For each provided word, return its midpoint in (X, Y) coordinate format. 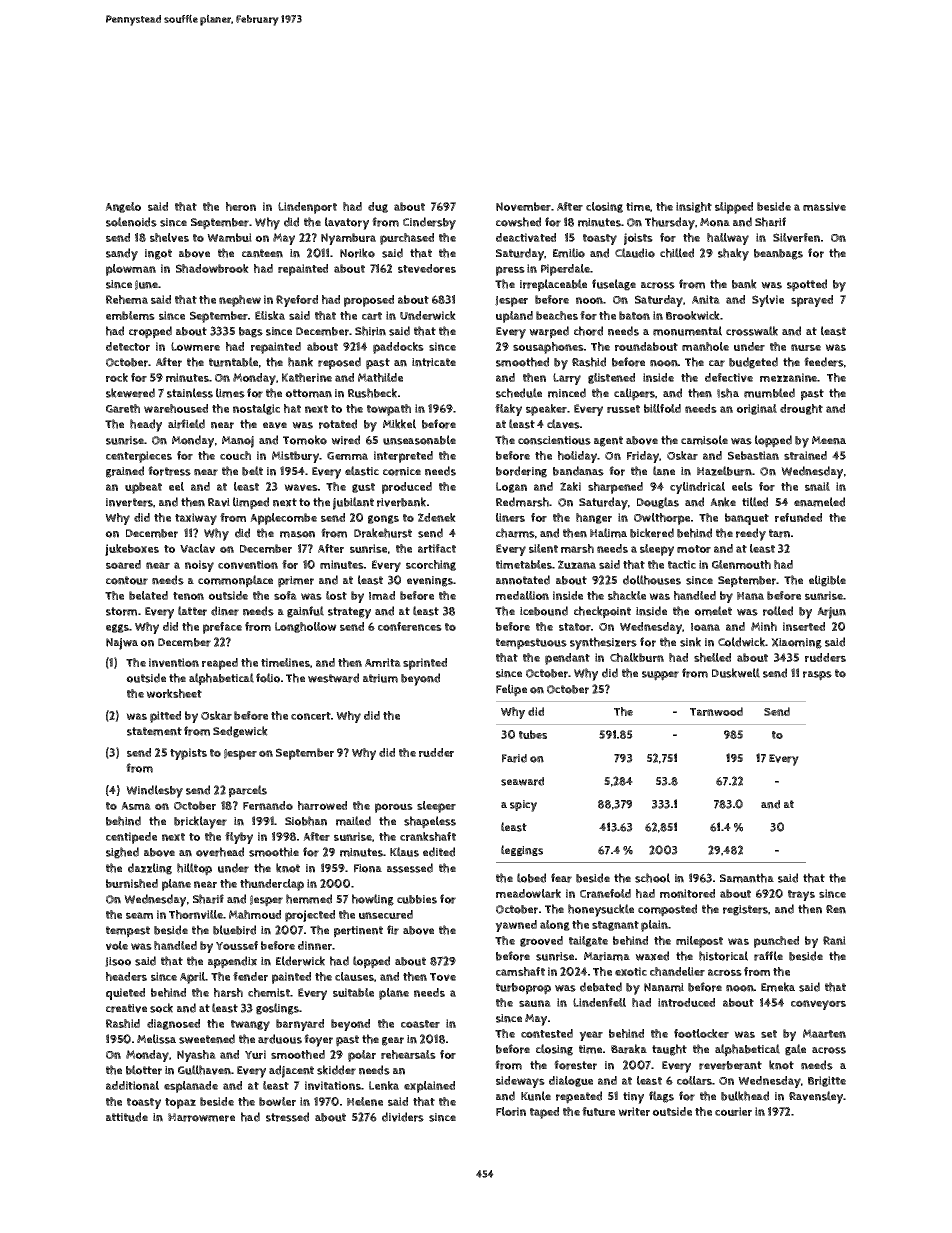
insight (694, 207)
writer (634, 1111)
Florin (511, 1111)
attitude (127, 1117)
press (510, 271)
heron (241, 206)
